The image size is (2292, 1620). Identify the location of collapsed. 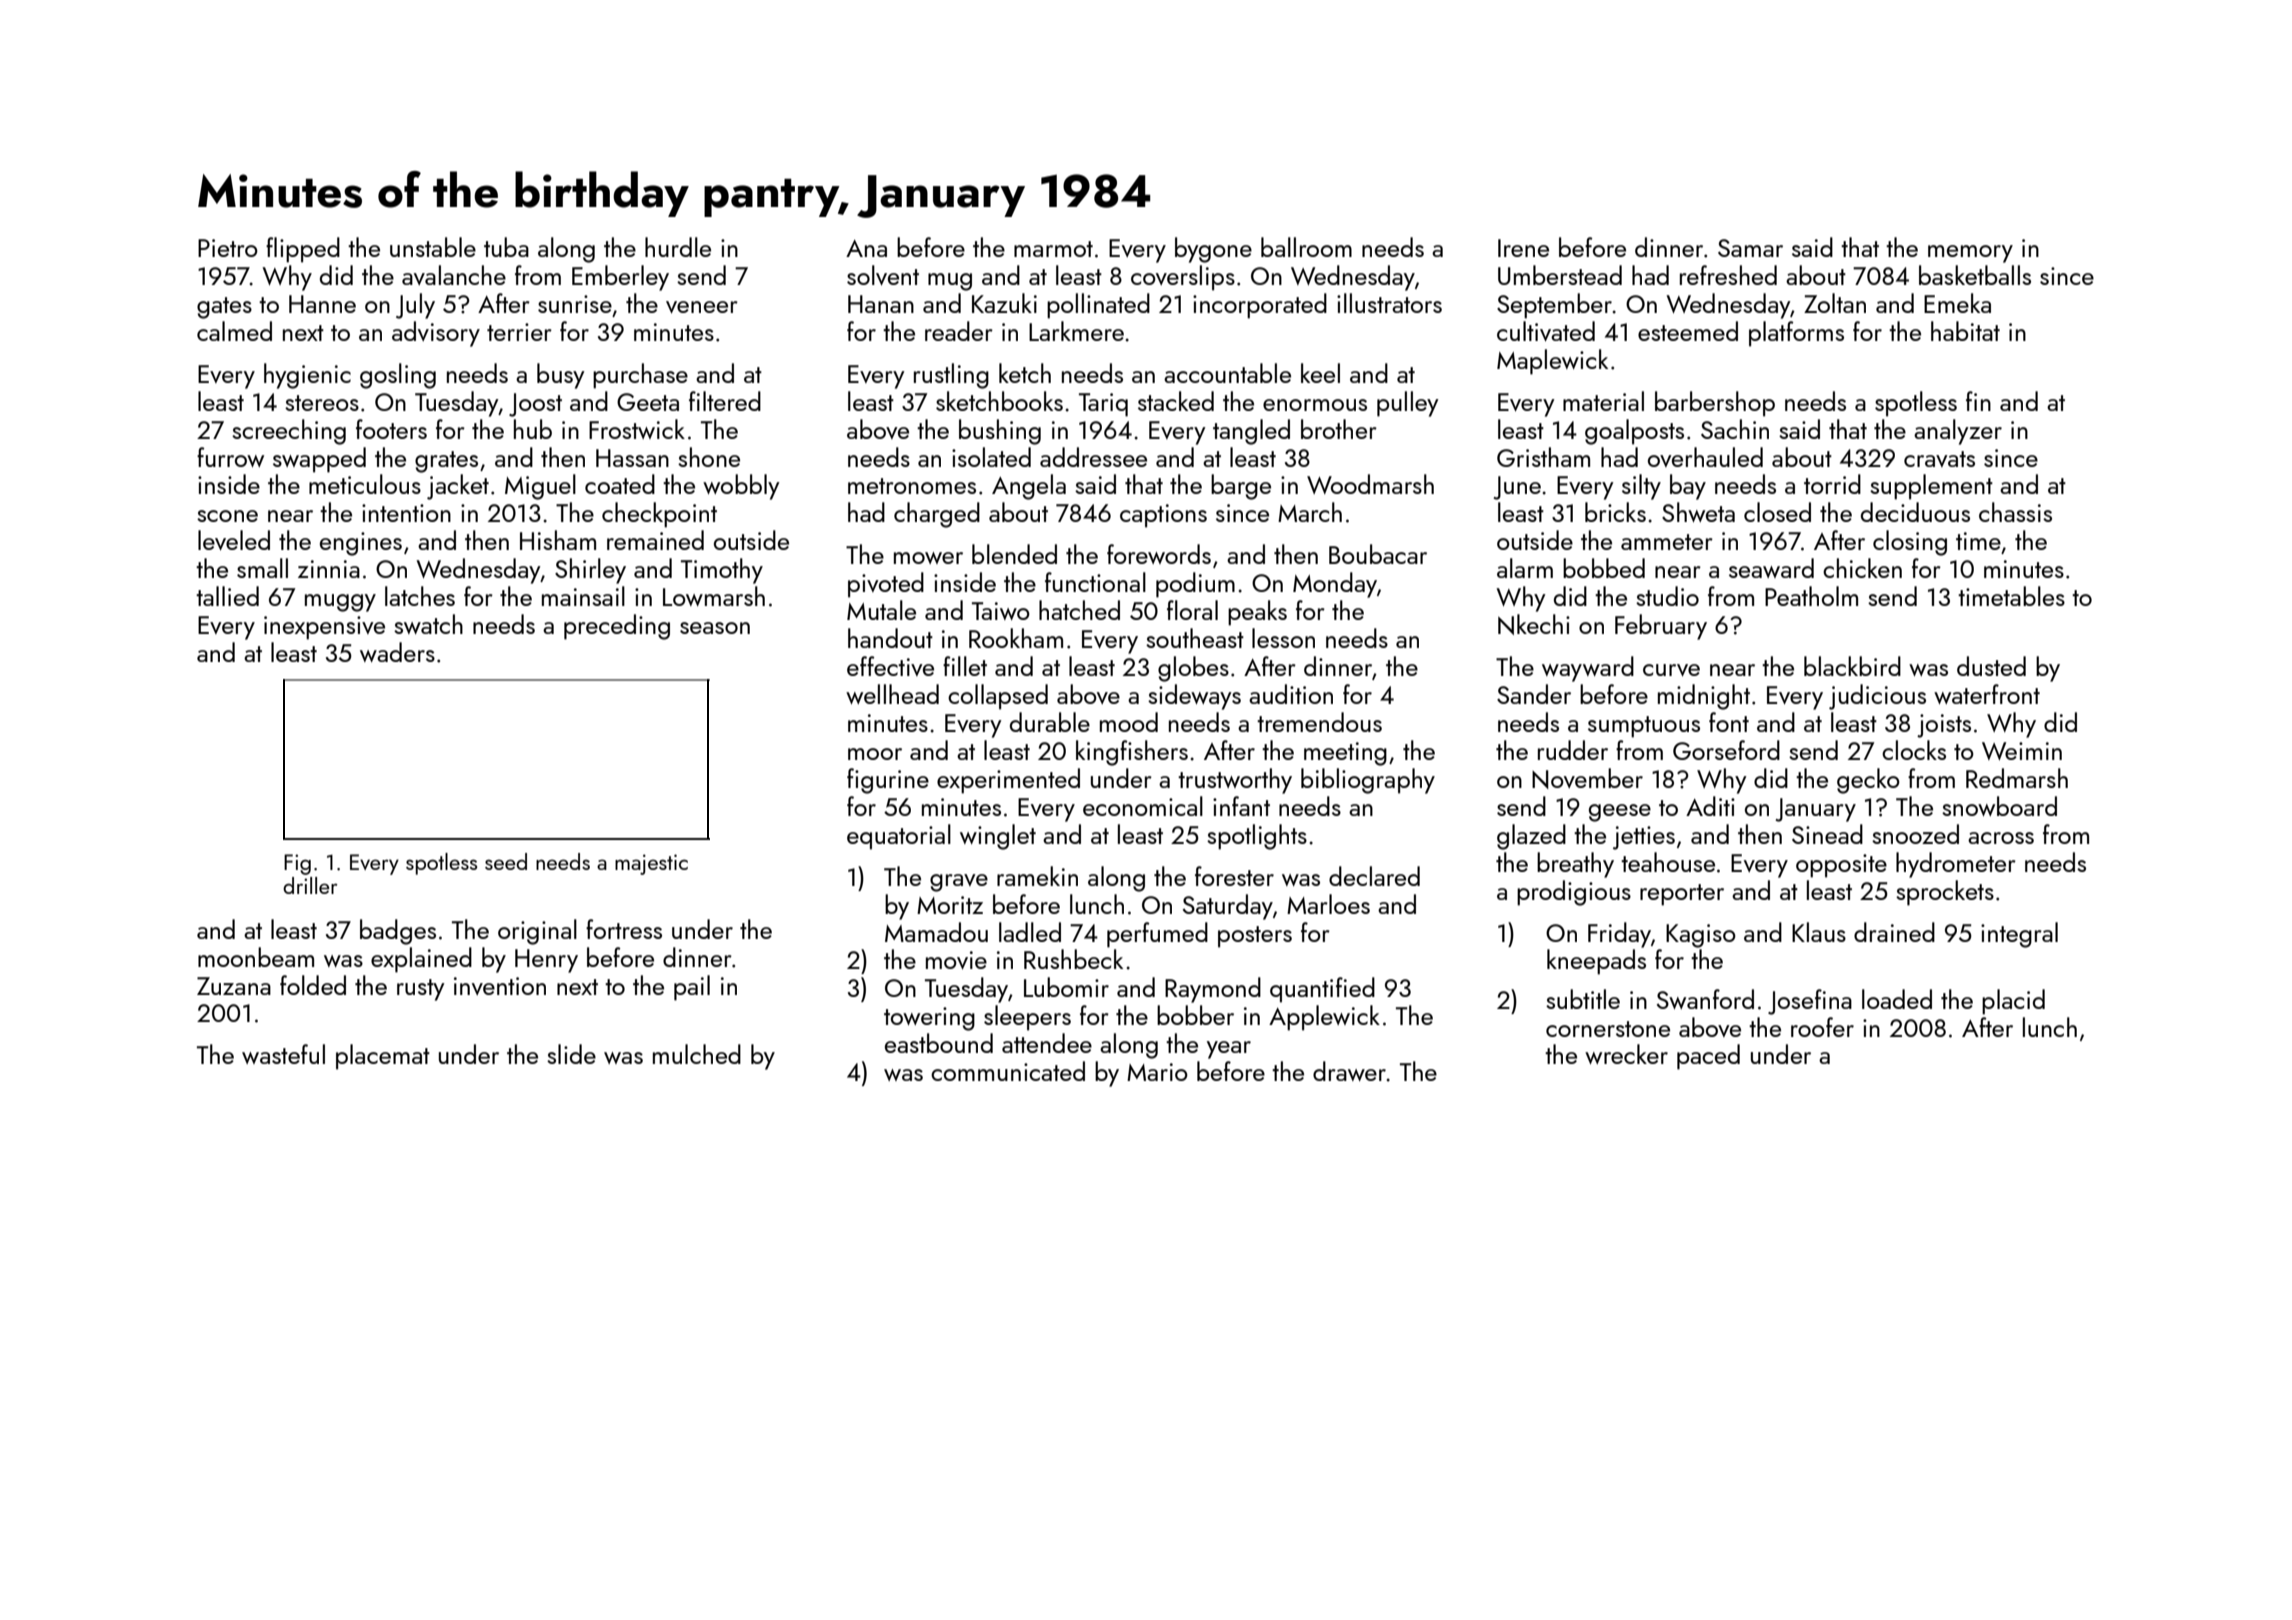
(998, 697).
